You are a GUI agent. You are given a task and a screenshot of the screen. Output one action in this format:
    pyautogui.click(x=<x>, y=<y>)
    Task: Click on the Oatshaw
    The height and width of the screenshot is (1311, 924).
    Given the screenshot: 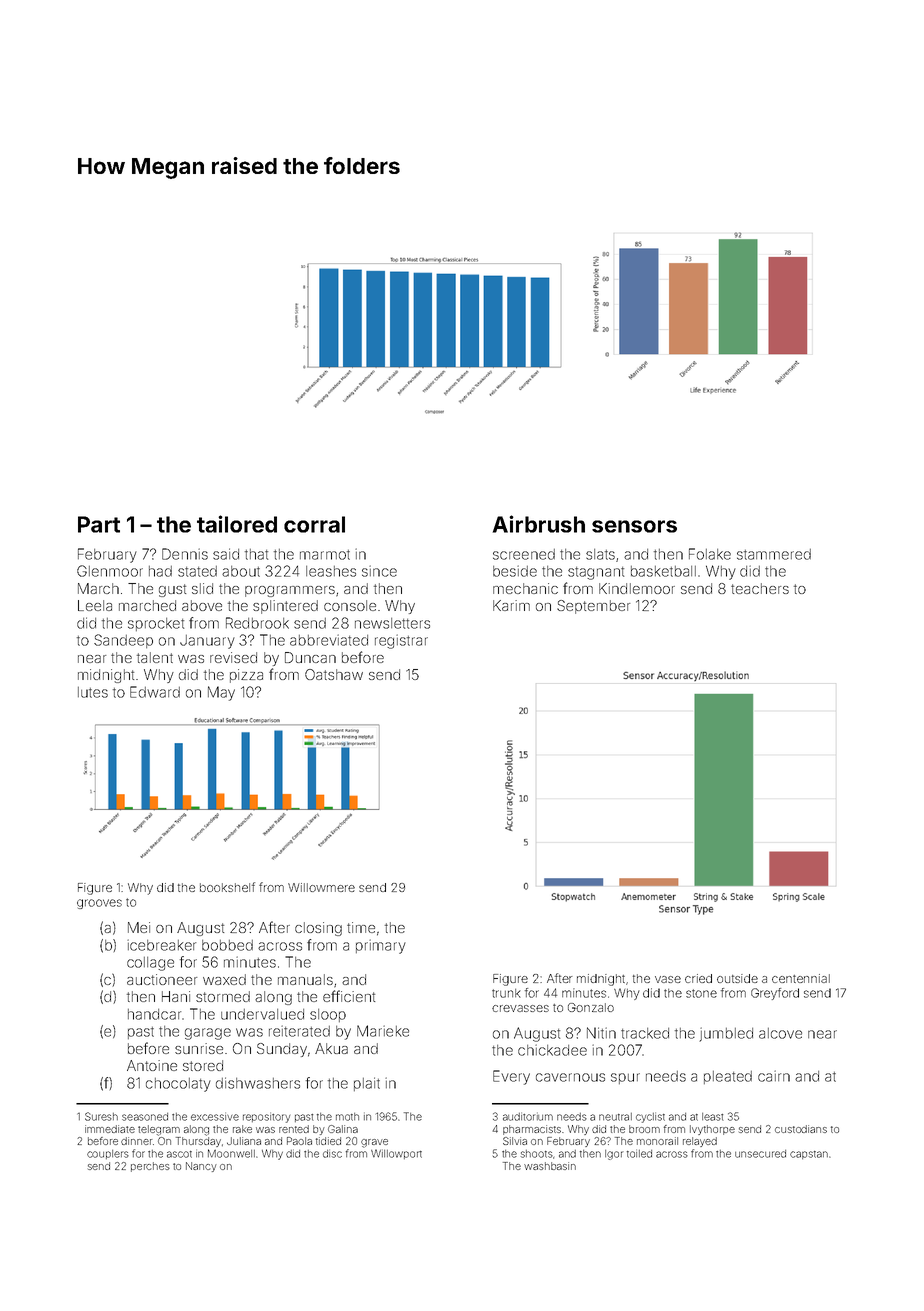 What is the action you would take?
    pyautogui.click(x=334, y=674)
